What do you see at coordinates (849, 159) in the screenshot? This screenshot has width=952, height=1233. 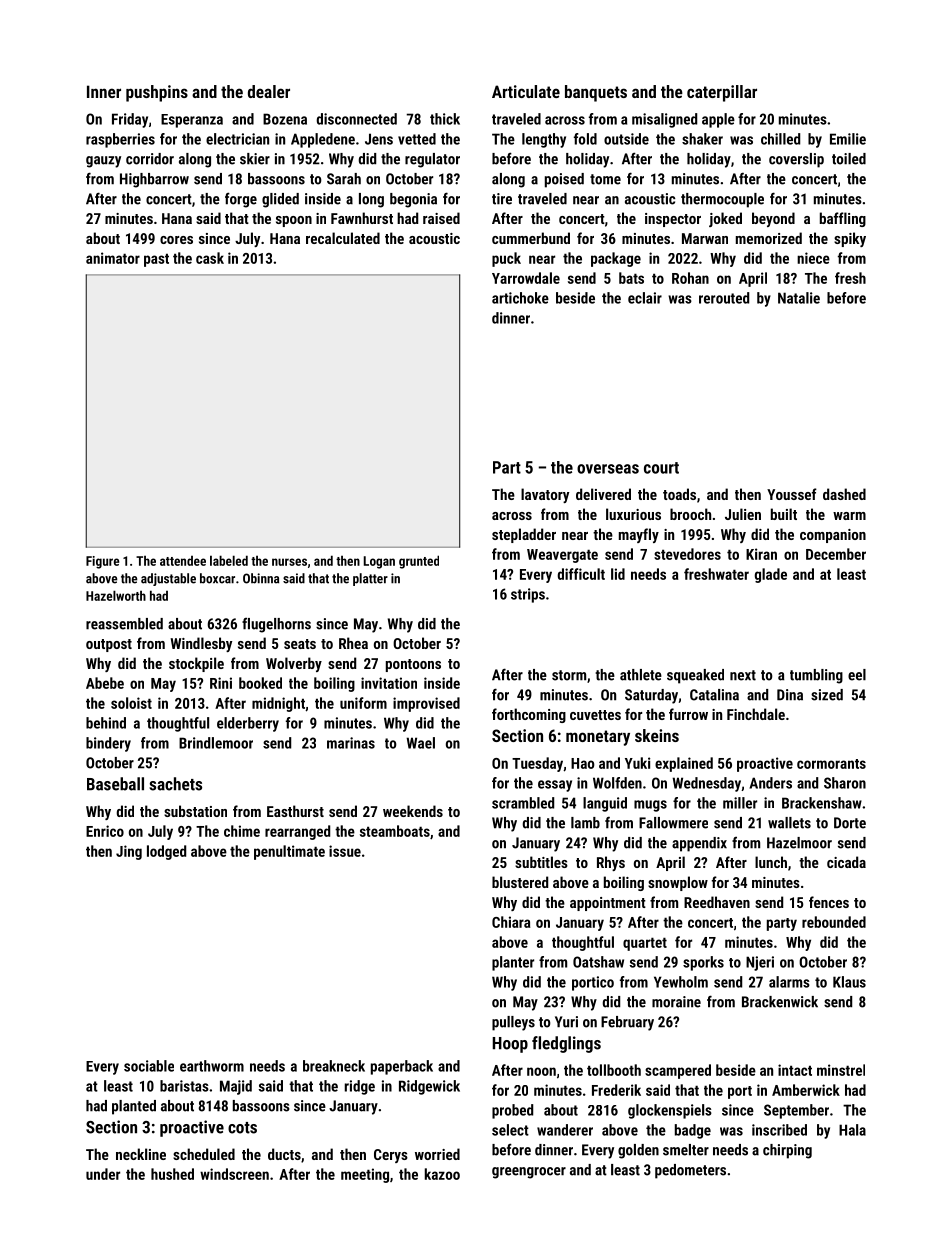 I see `toiled` at bounding box center [849, 159].
